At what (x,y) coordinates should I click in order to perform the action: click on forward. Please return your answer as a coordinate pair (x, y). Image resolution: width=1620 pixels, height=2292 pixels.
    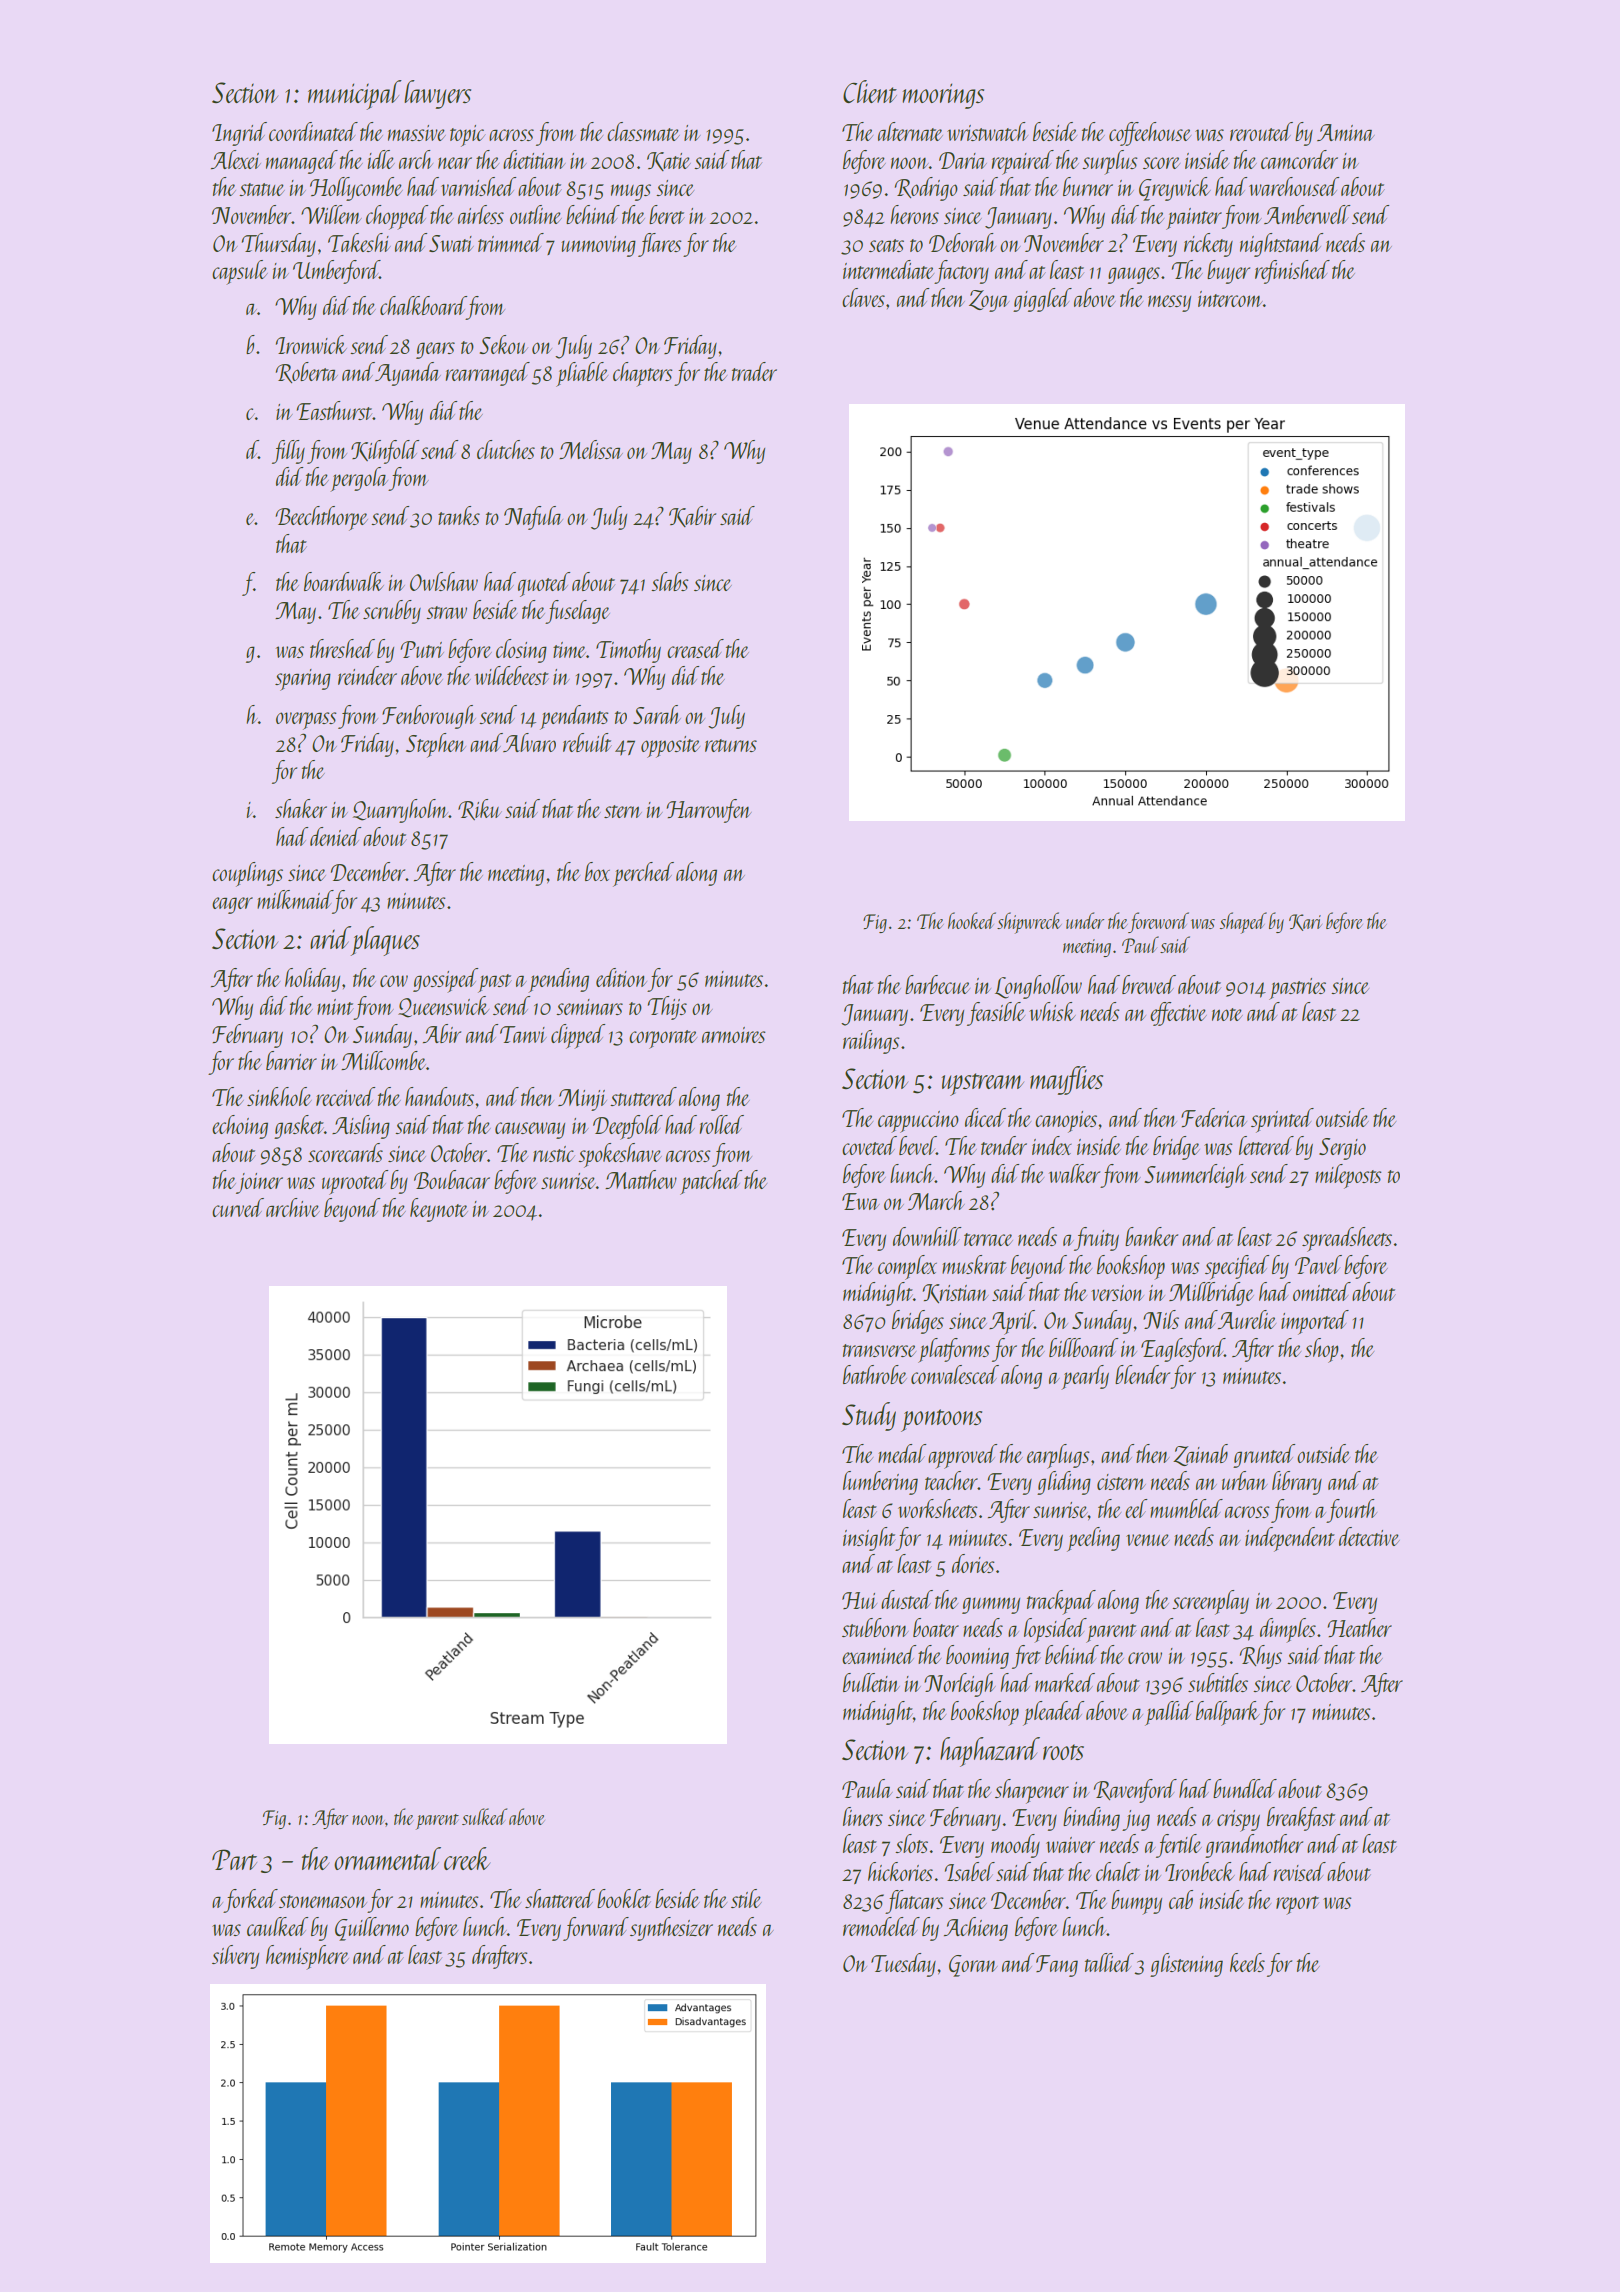
    Looking at the image, I should click on (596, 1929).
